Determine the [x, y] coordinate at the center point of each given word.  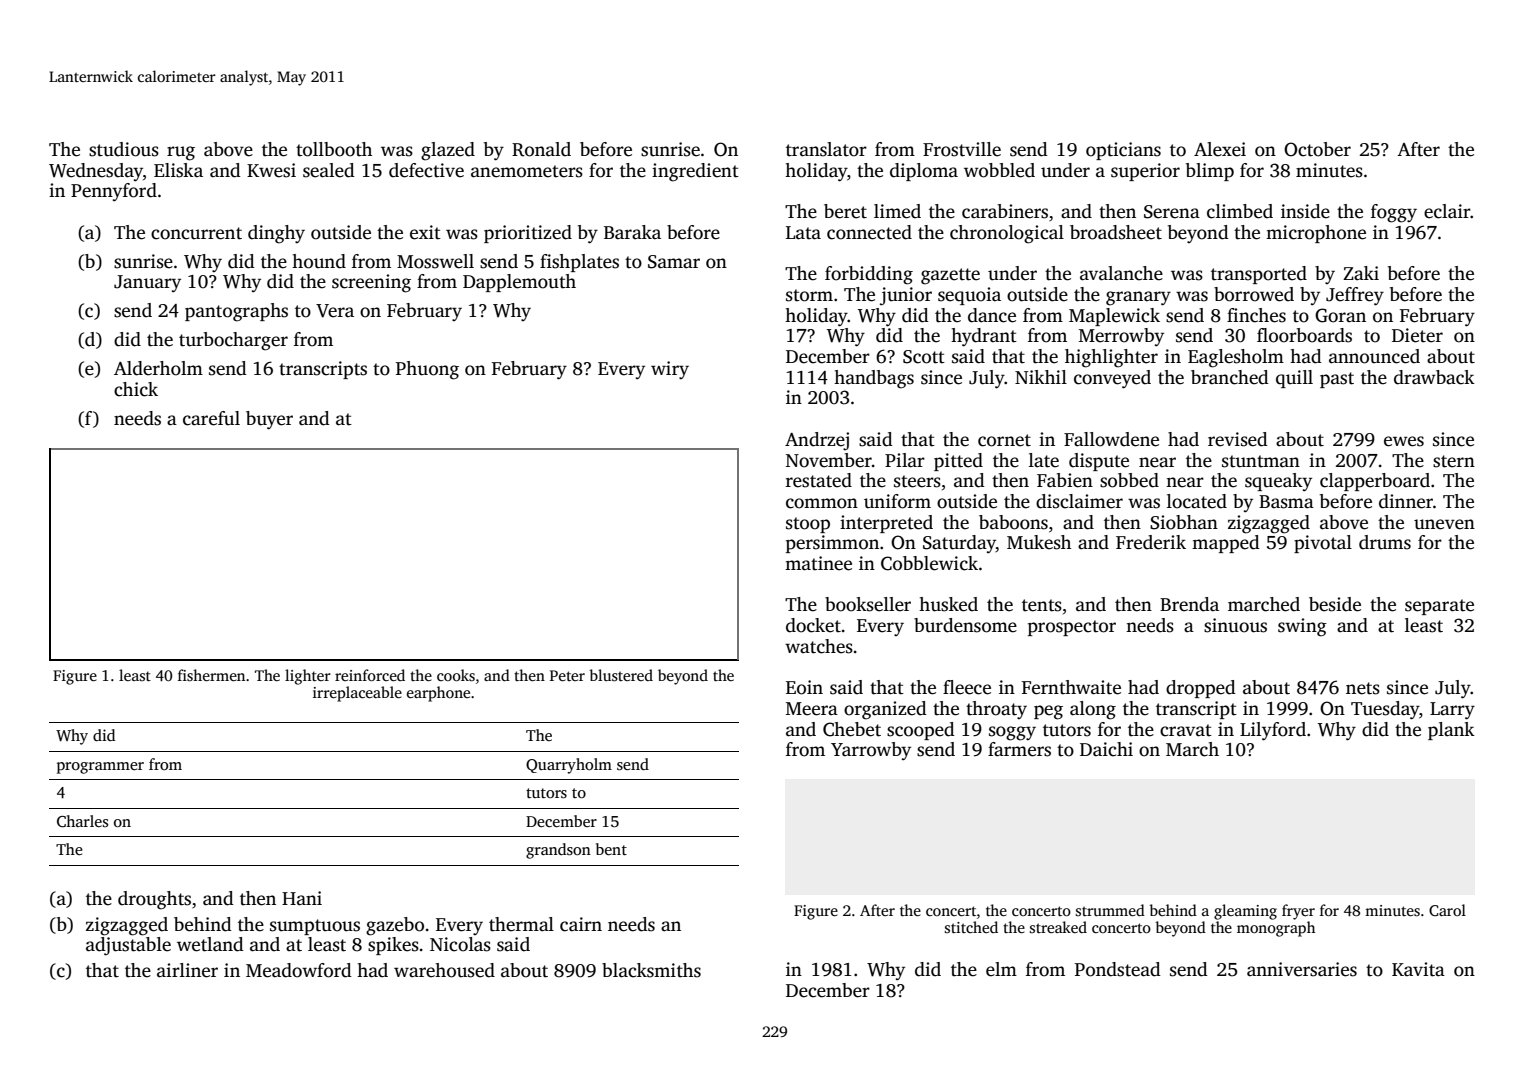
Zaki [1361, 273]
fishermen [211, 675]
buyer [269, 420]
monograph [1276, 929]
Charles [82, 821]
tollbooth [334, 149]
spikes [393, 946]
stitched [971, 927]
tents [1042, 605]
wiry [670, 370]
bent [611, 849]
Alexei [1220, 149]
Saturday [959, 544]
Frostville [962, 149]
